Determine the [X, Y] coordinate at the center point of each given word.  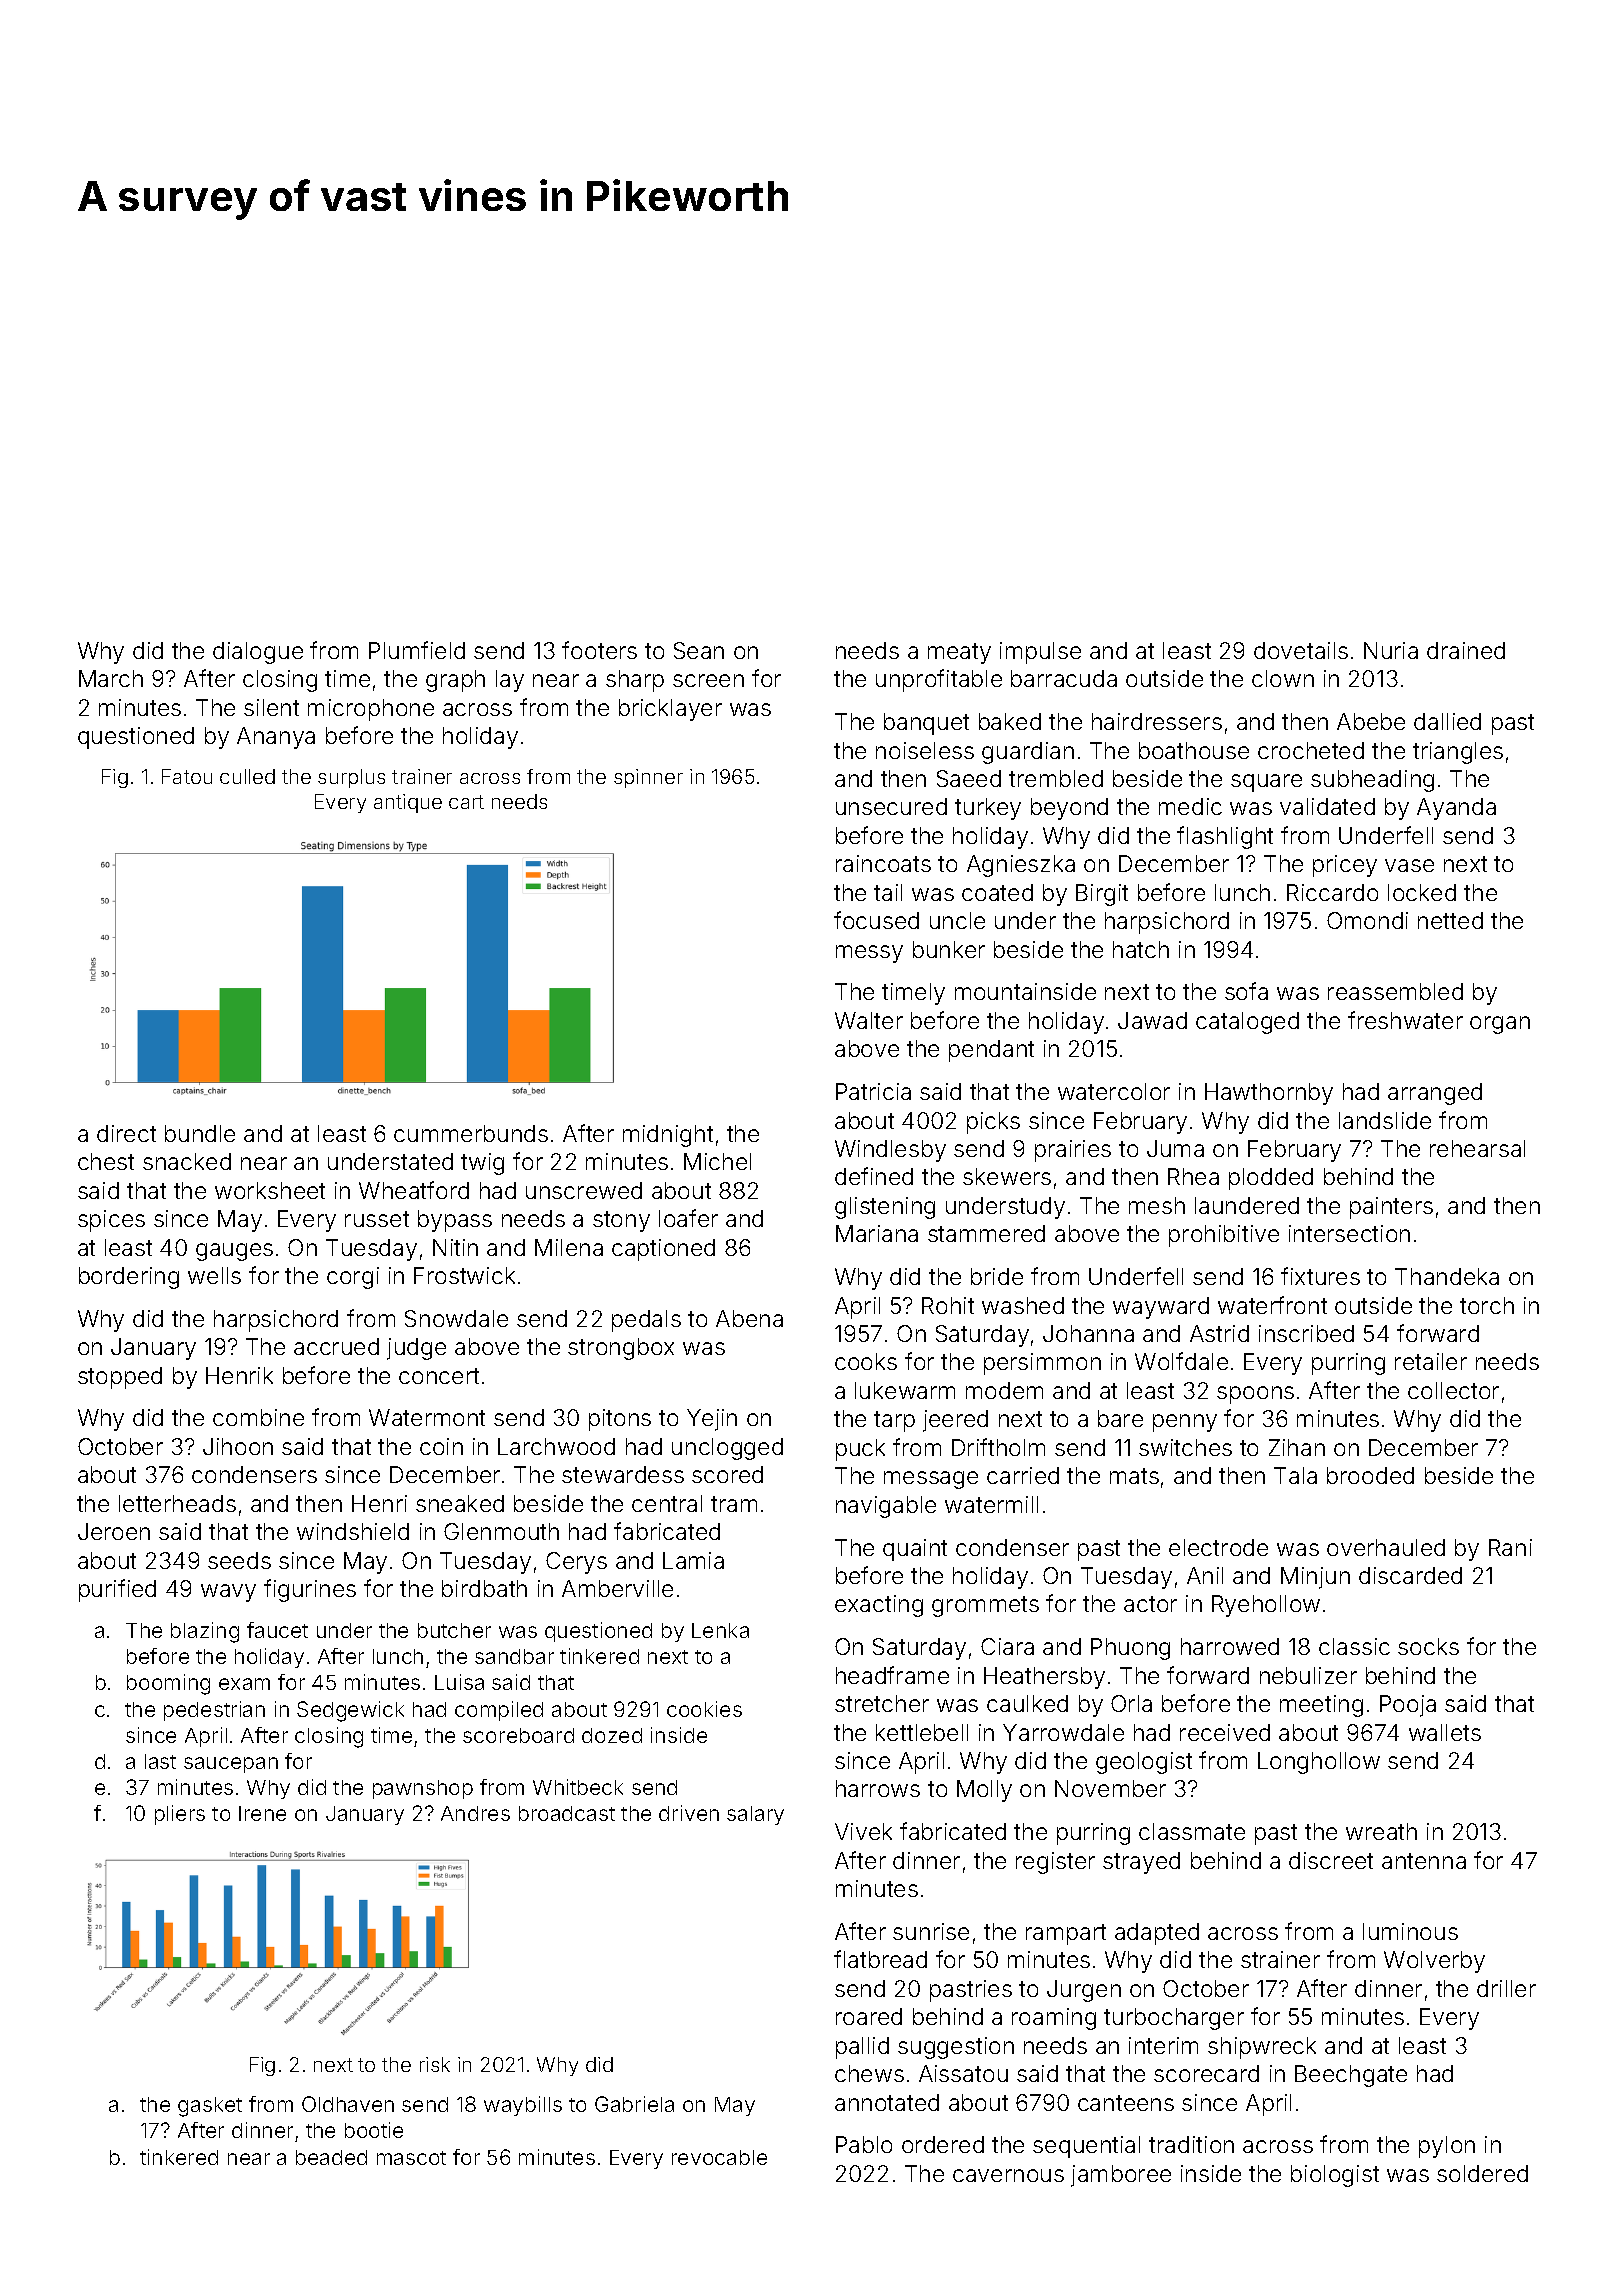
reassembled [1395, 991]
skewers [1007, 1176]
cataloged [1247, 1023]
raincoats [883, 863]
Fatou [187, 776]
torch [1487, 1305]
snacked [187, 1161]
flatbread [880, 1959]
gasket [210, 2107]
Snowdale [456, 1318]
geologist [1144, 1763]
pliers [180, 1815]
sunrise [931, 1931]
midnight [668, 1136]
